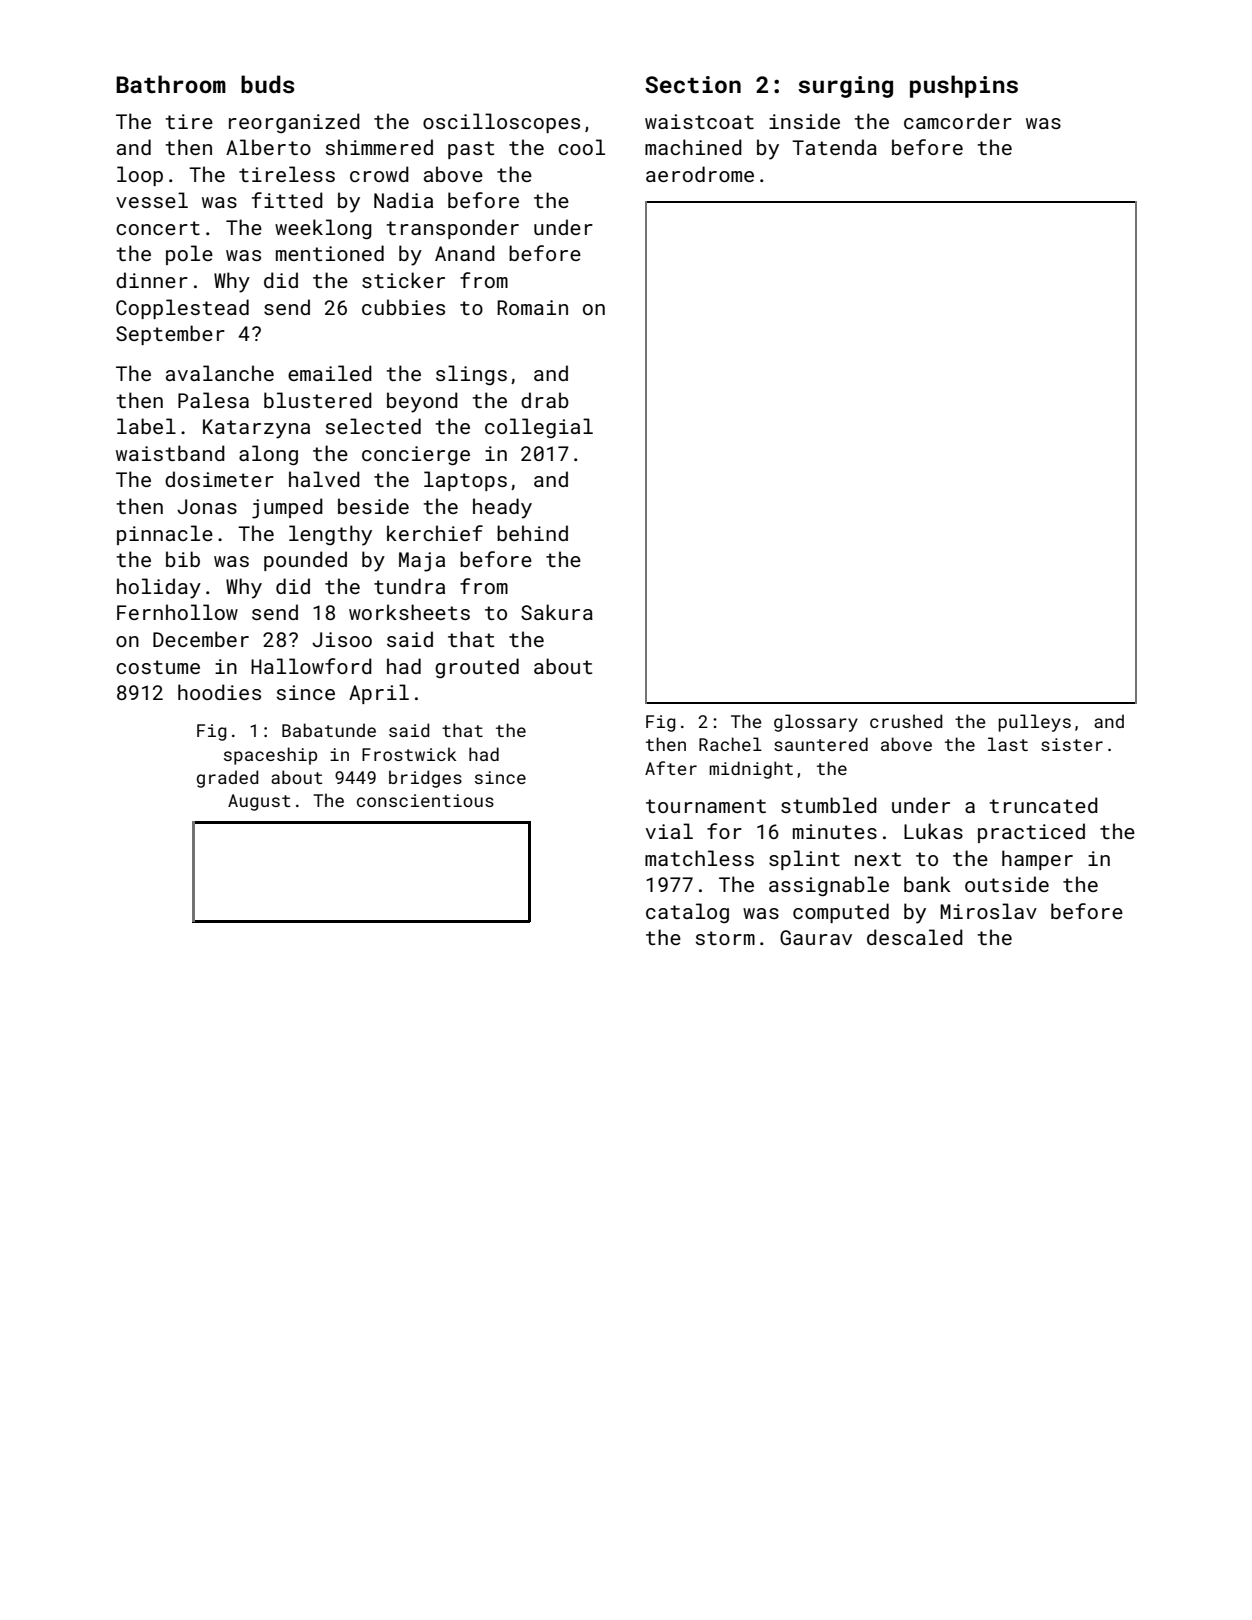 The width and height of the screenshot is (1252, 1620). I want to click on Romain, so click(532, 307).
